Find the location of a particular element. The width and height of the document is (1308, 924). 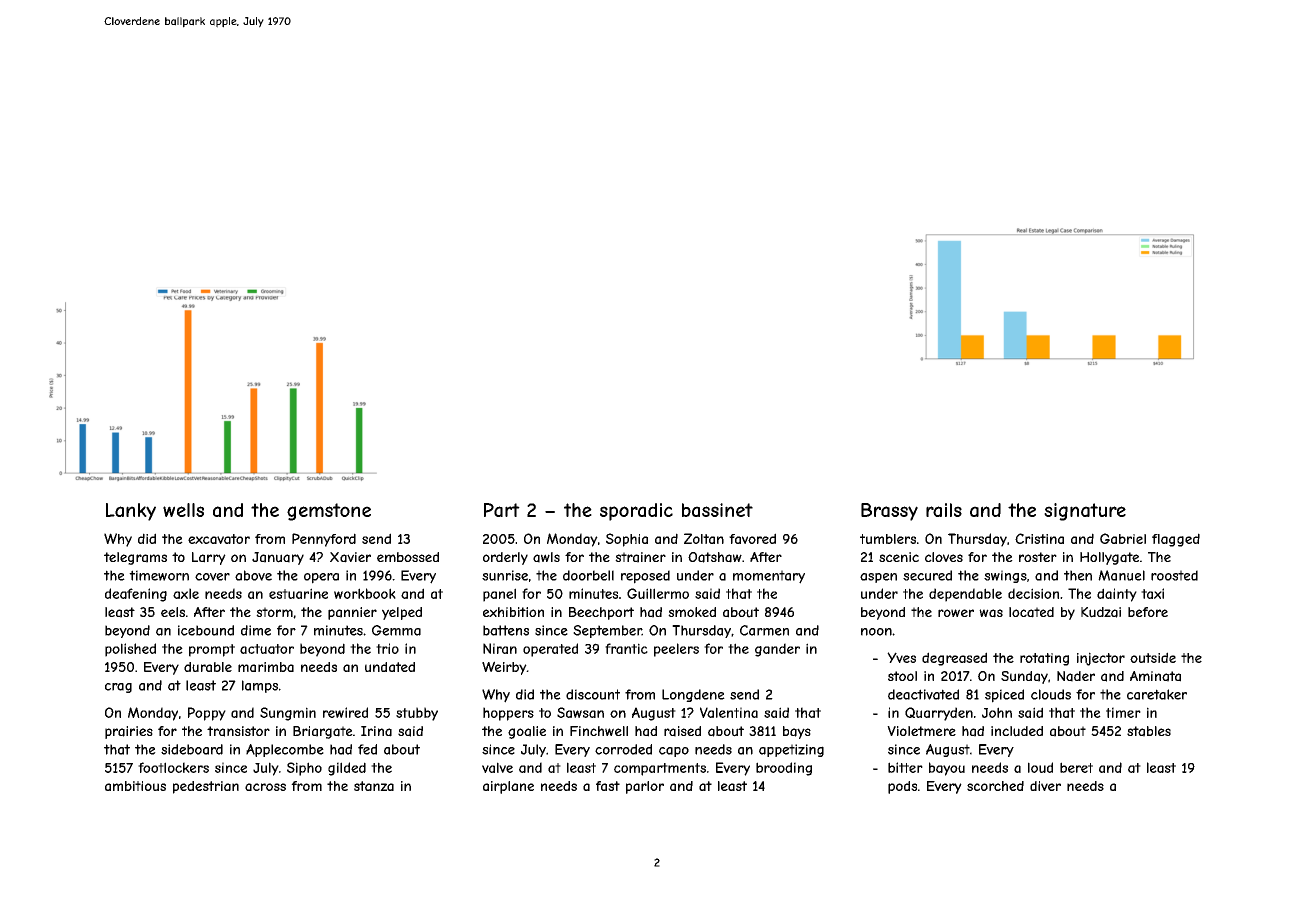

before is located at coordinates (1148, 612).
